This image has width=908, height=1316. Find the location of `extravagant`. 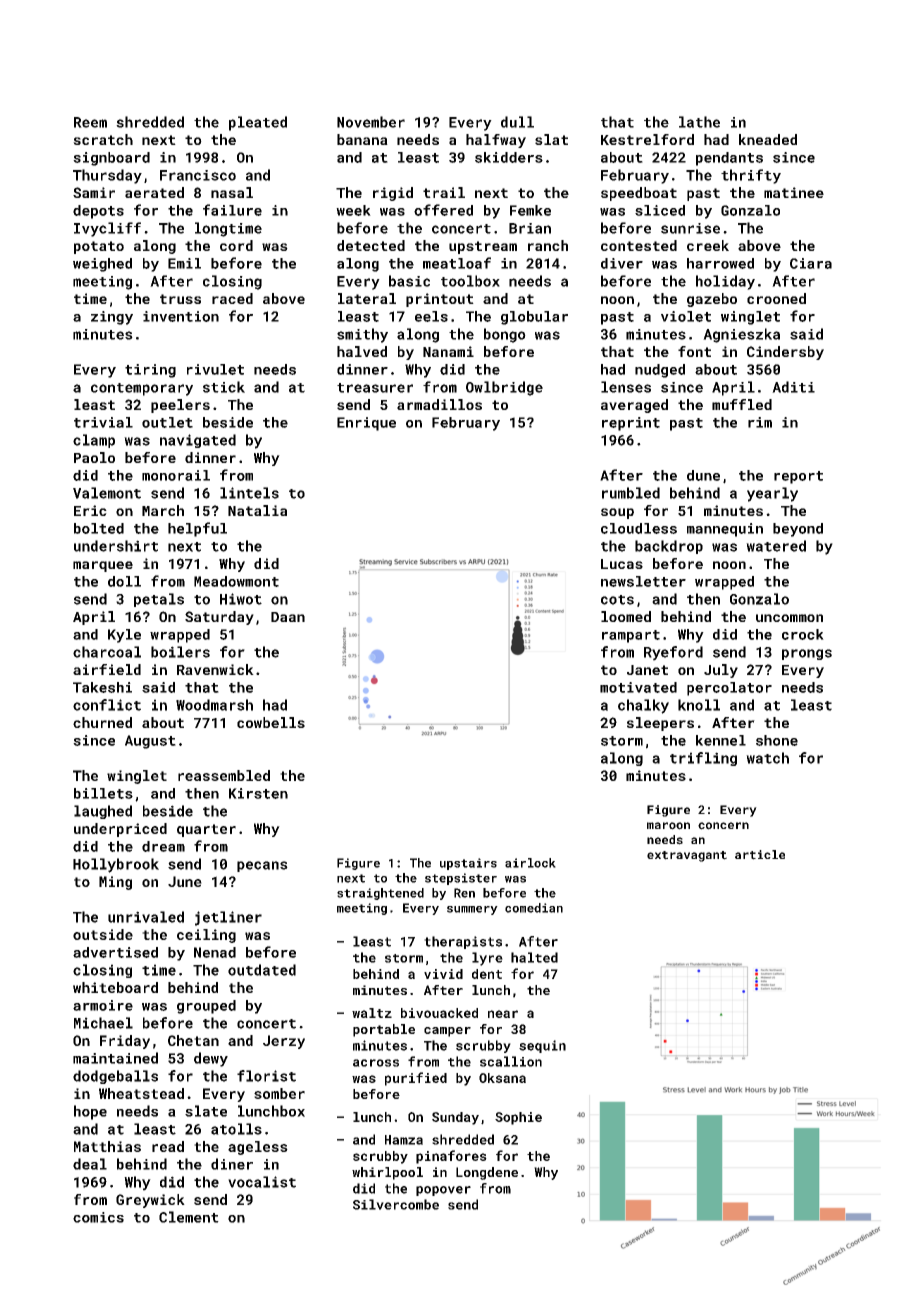

extravagant is located at coordinates (687, 856).
